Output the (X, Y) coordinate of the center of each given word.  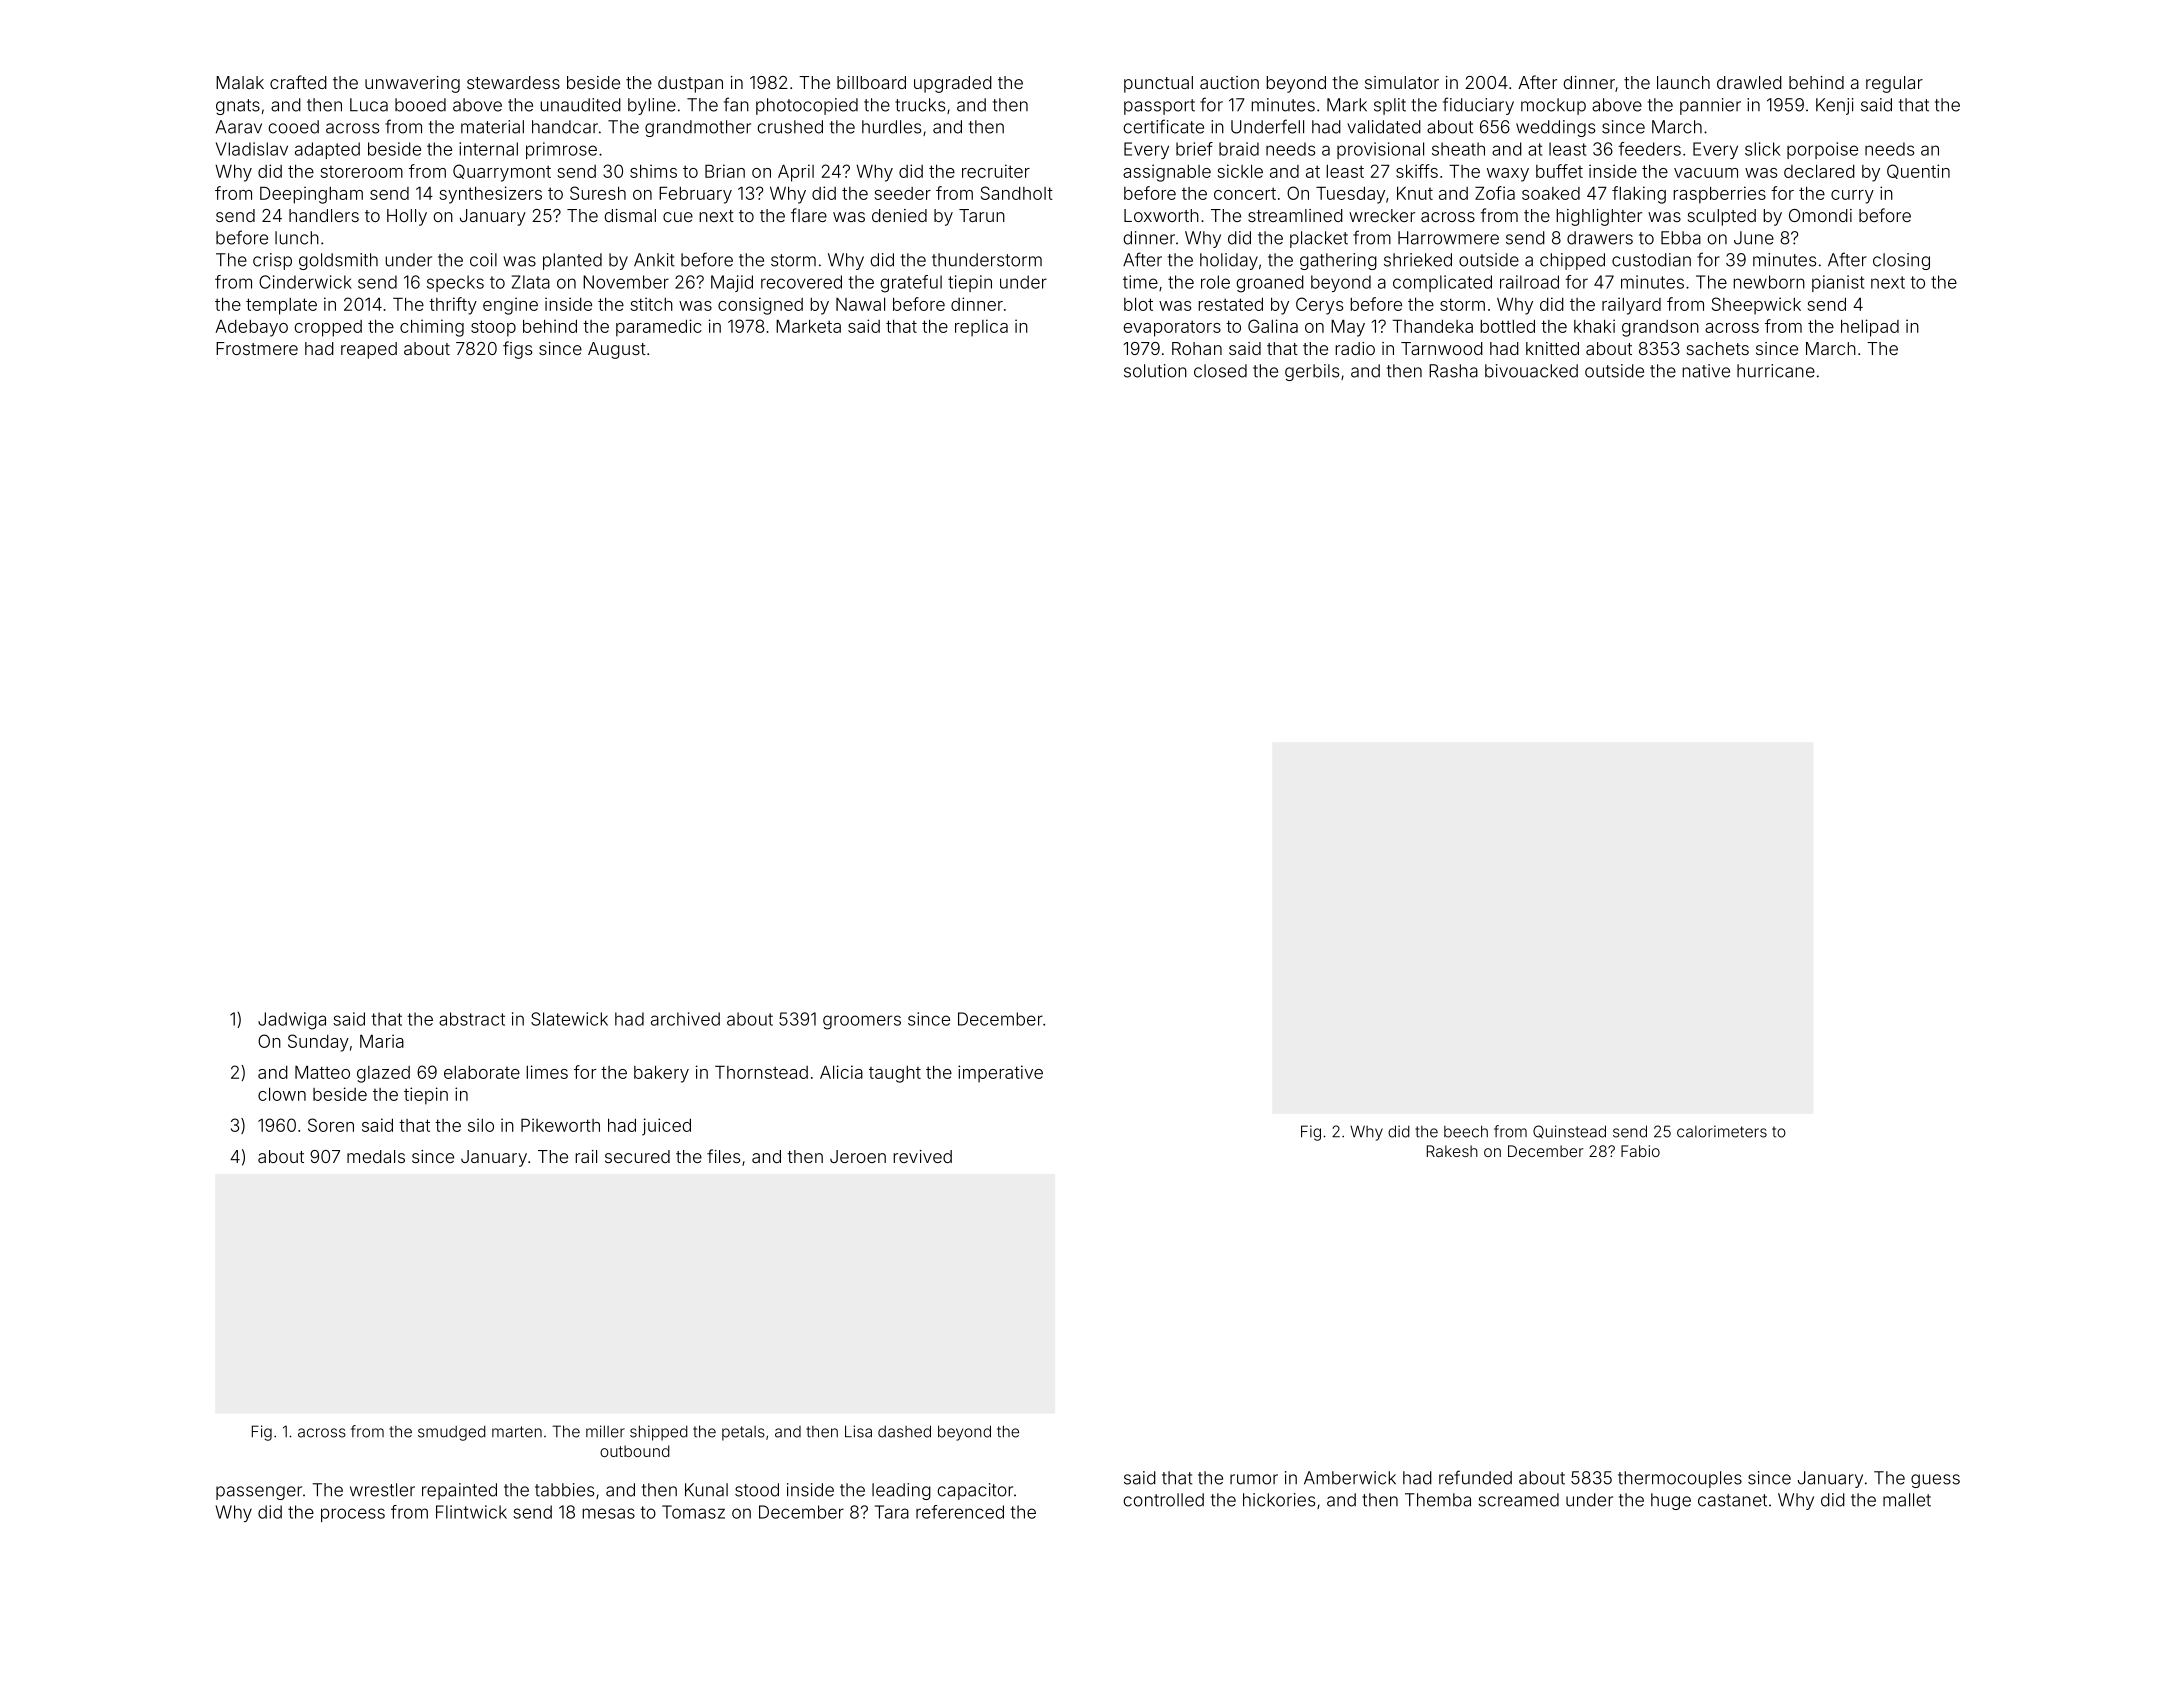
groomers (862, 1022)
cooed (293, 127)
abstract (472, 1019)
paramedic (659, 328)
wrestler (382, 1490)
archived (685, 1019)
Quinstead (1569, 1132)
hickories (1279, 1500)
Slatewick (569, 1019)
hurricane (1776, 371)
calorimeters (1722, 1131)
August (617, 350)
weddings (1555, 128)
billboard (871, 82)
